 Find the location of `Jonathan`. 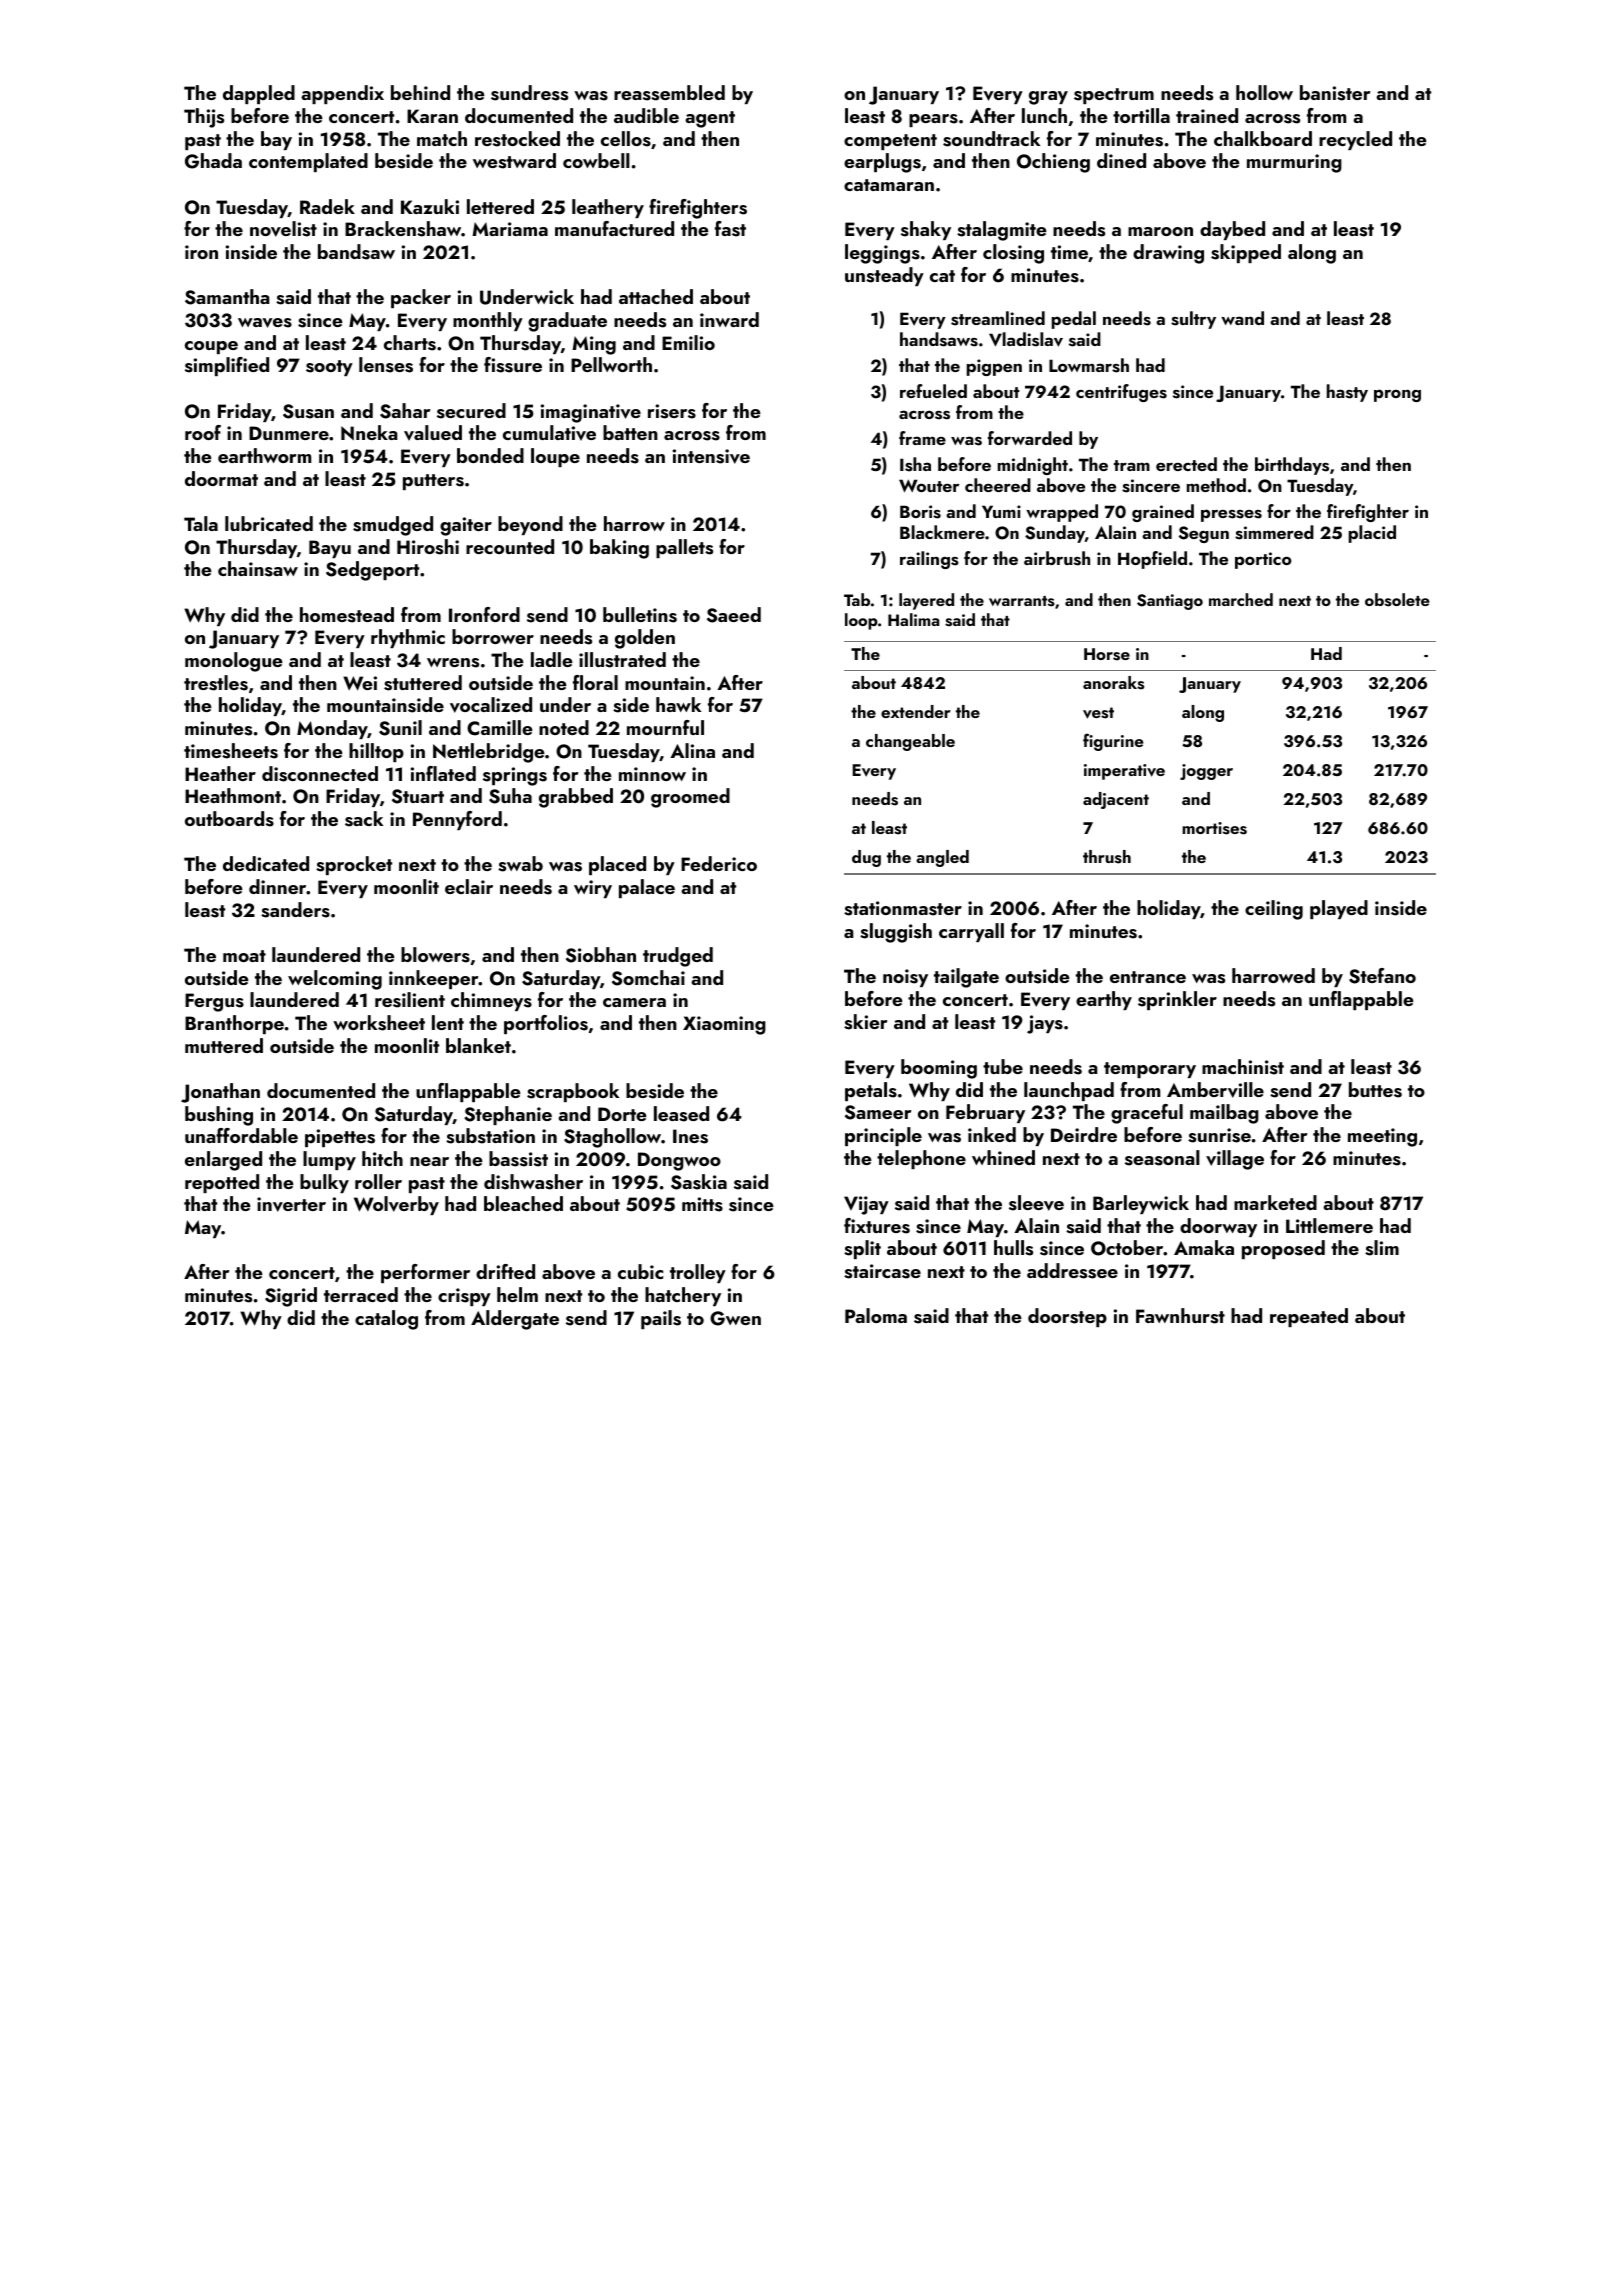

Jonathan is located at coordinates (220, 1093).
